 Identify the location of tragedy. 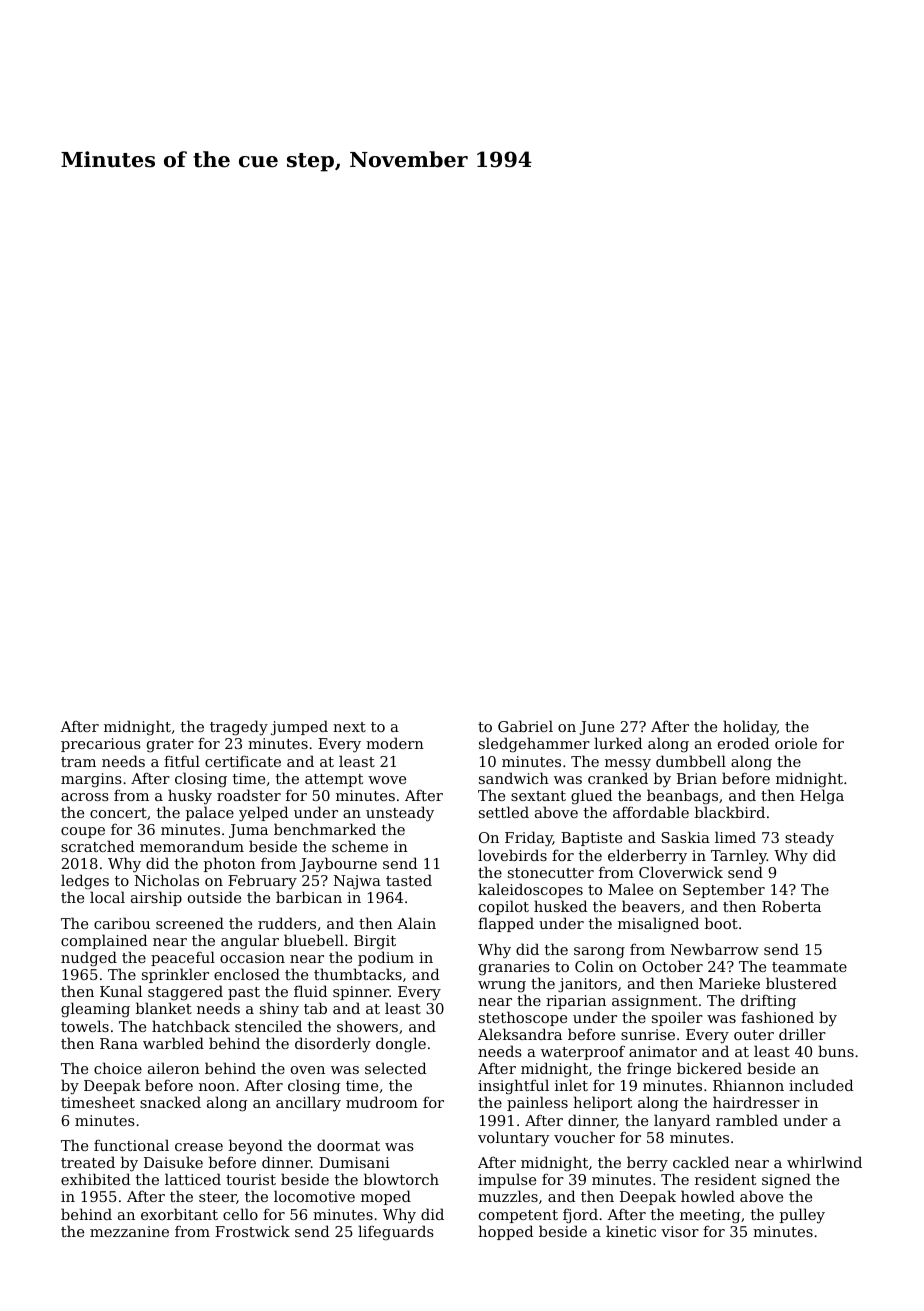
(239, 728).
